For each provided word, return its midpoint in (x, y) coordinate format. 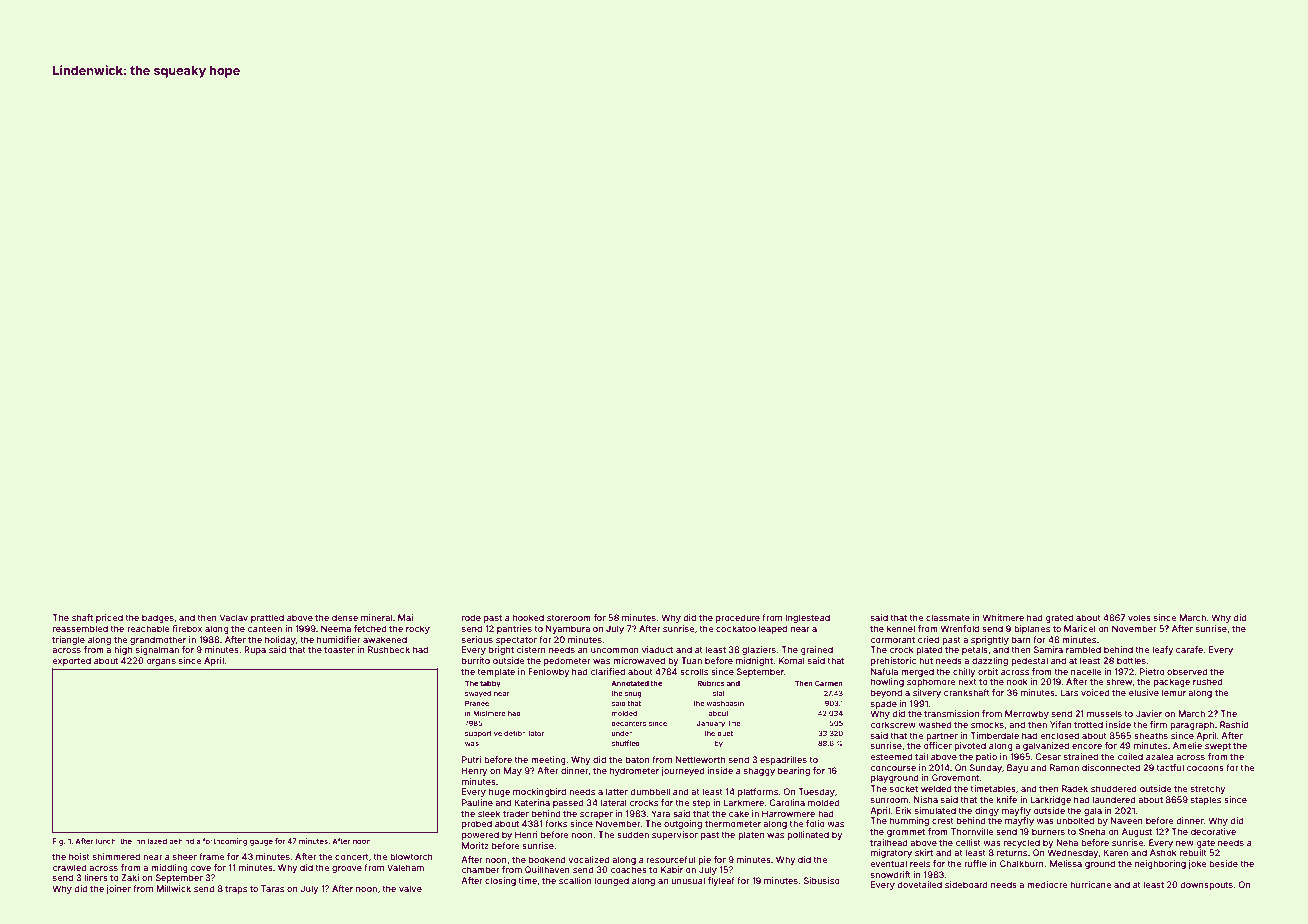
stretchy (1208, 789)
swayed (478, 694)
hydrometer (634, 771)
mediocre (1047, 884)
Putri (471, 759)
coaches (628, 869)
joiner (118, 889)
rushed (1208, 681)
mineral (376, 617)
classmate (948, 617)
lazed (157, 841)
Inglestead (807, 618)
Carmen (829, 683)
